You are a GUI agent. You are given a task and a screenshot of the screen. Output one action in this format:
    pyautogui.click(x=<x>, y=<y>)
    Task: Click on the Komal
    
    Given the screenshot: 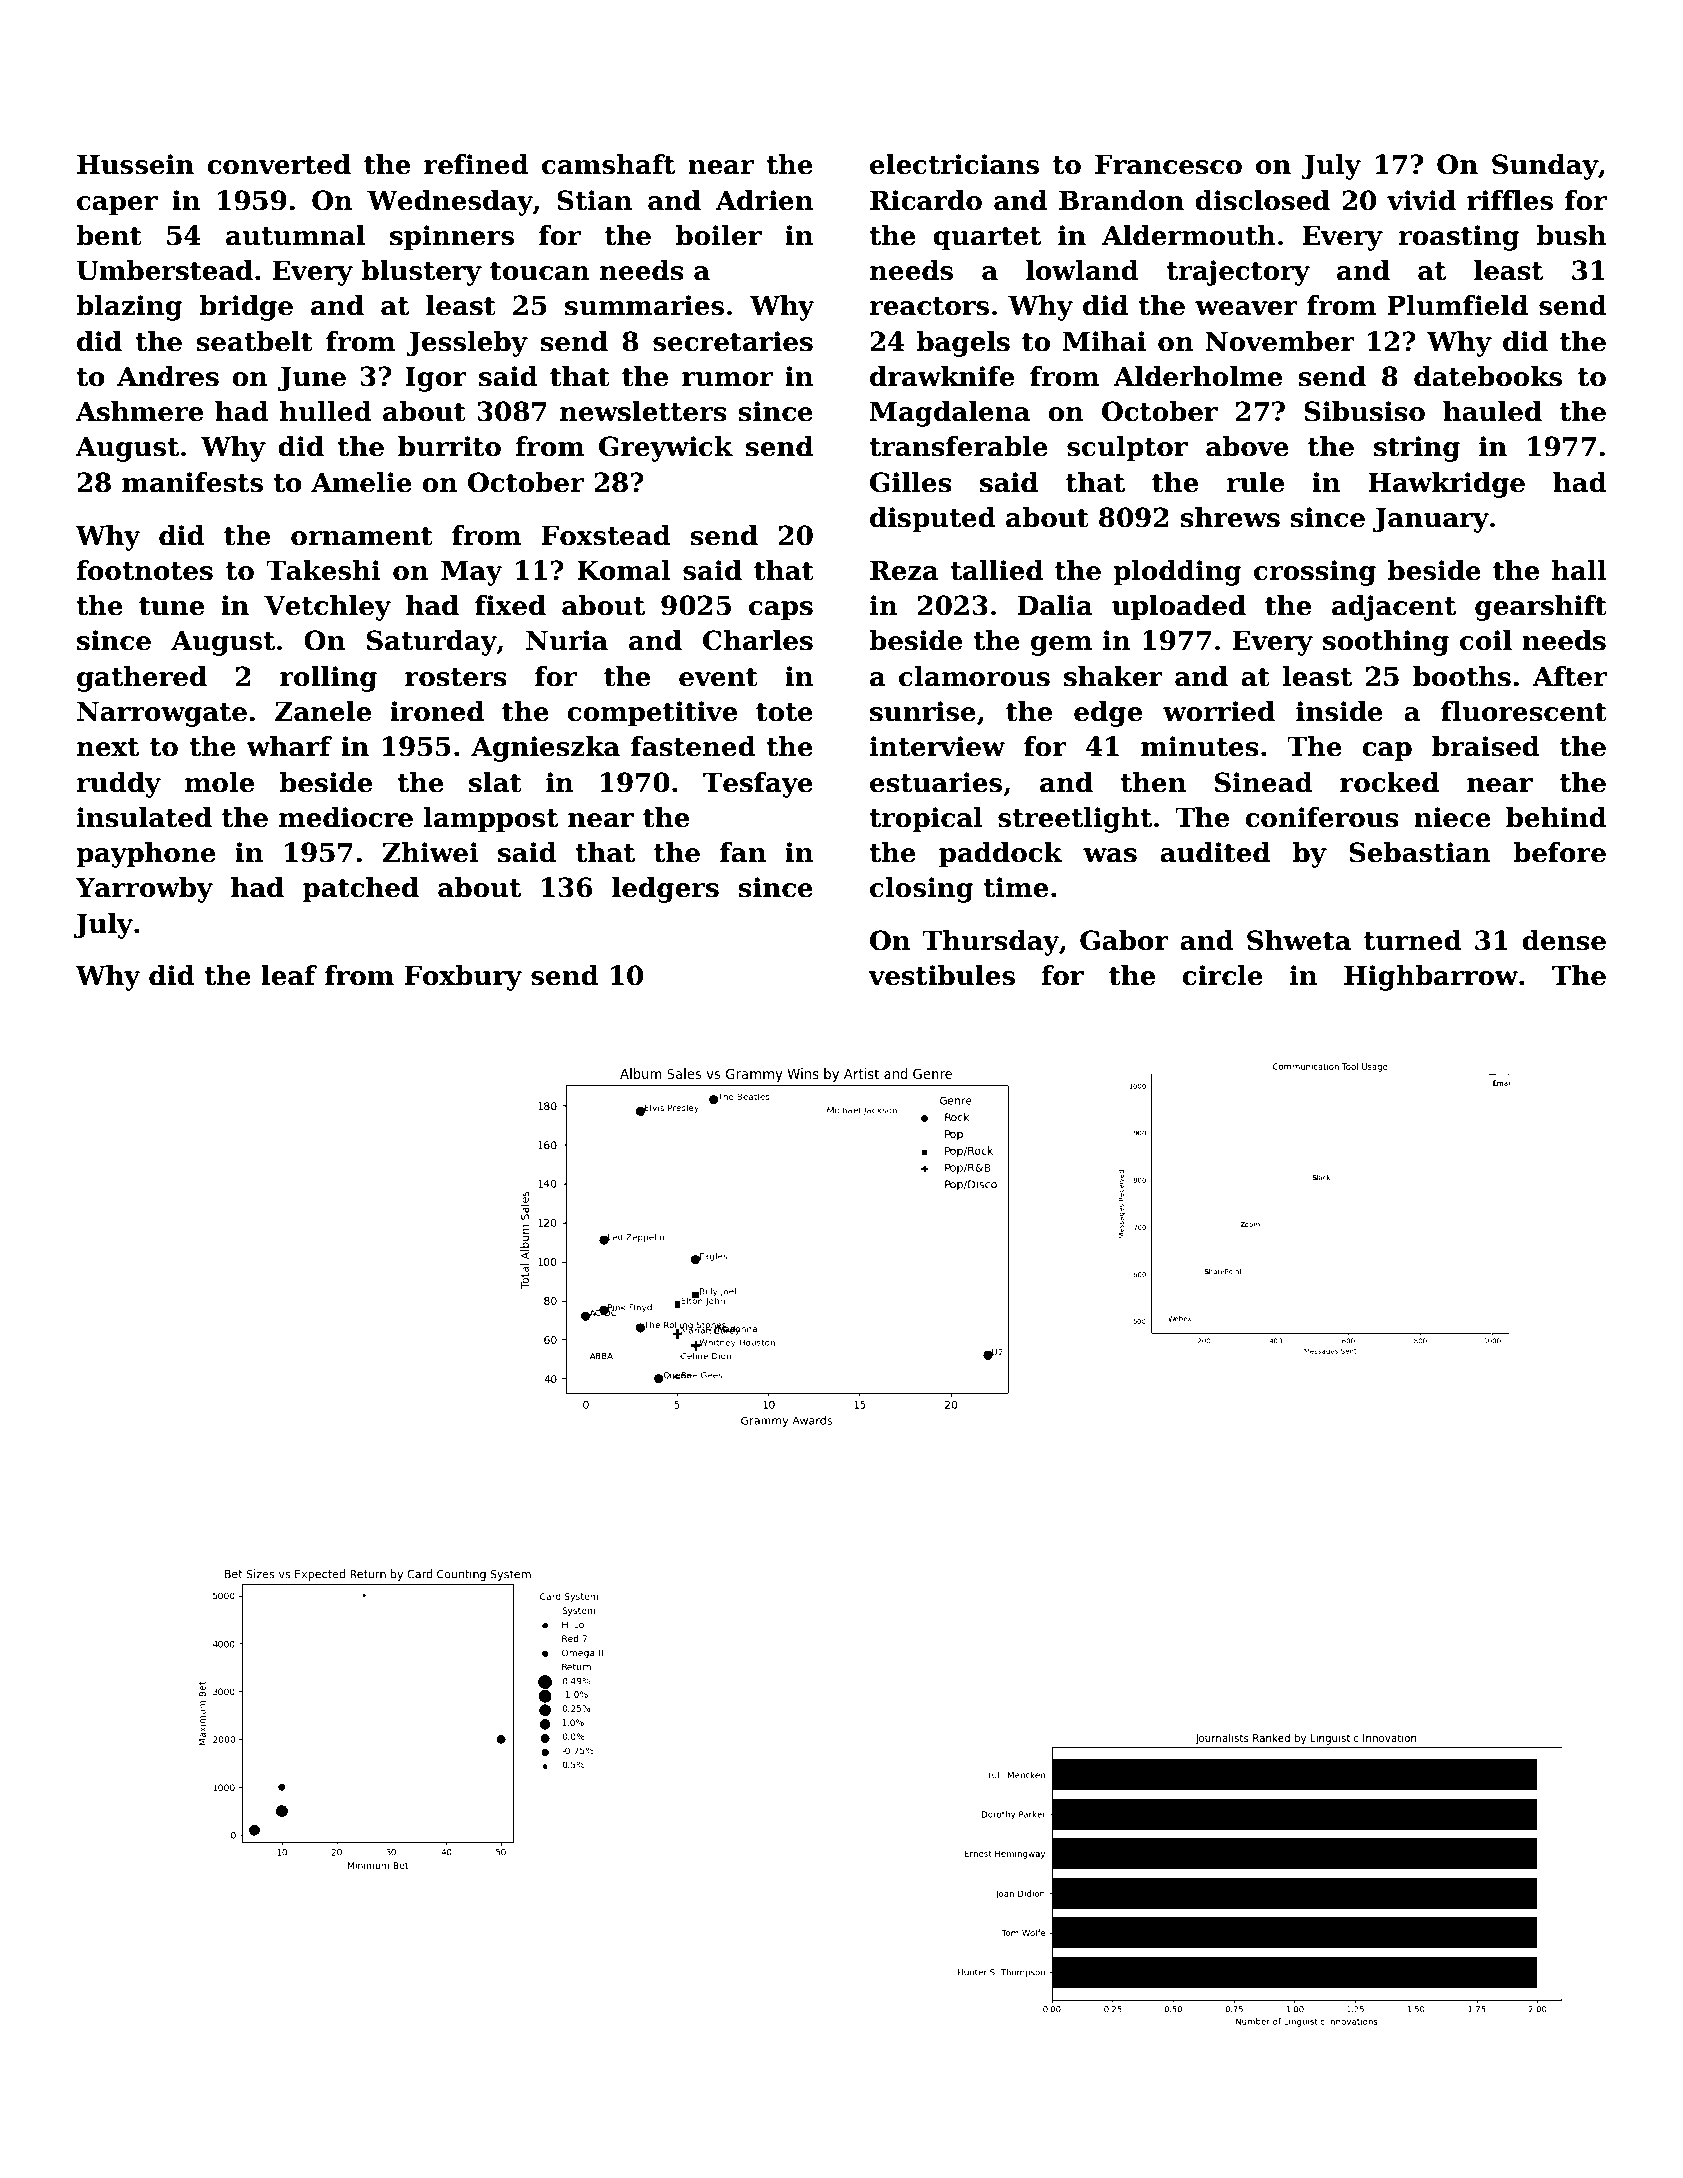 What is the action you would take?
    pyautogui.click(x=624, y=570)
